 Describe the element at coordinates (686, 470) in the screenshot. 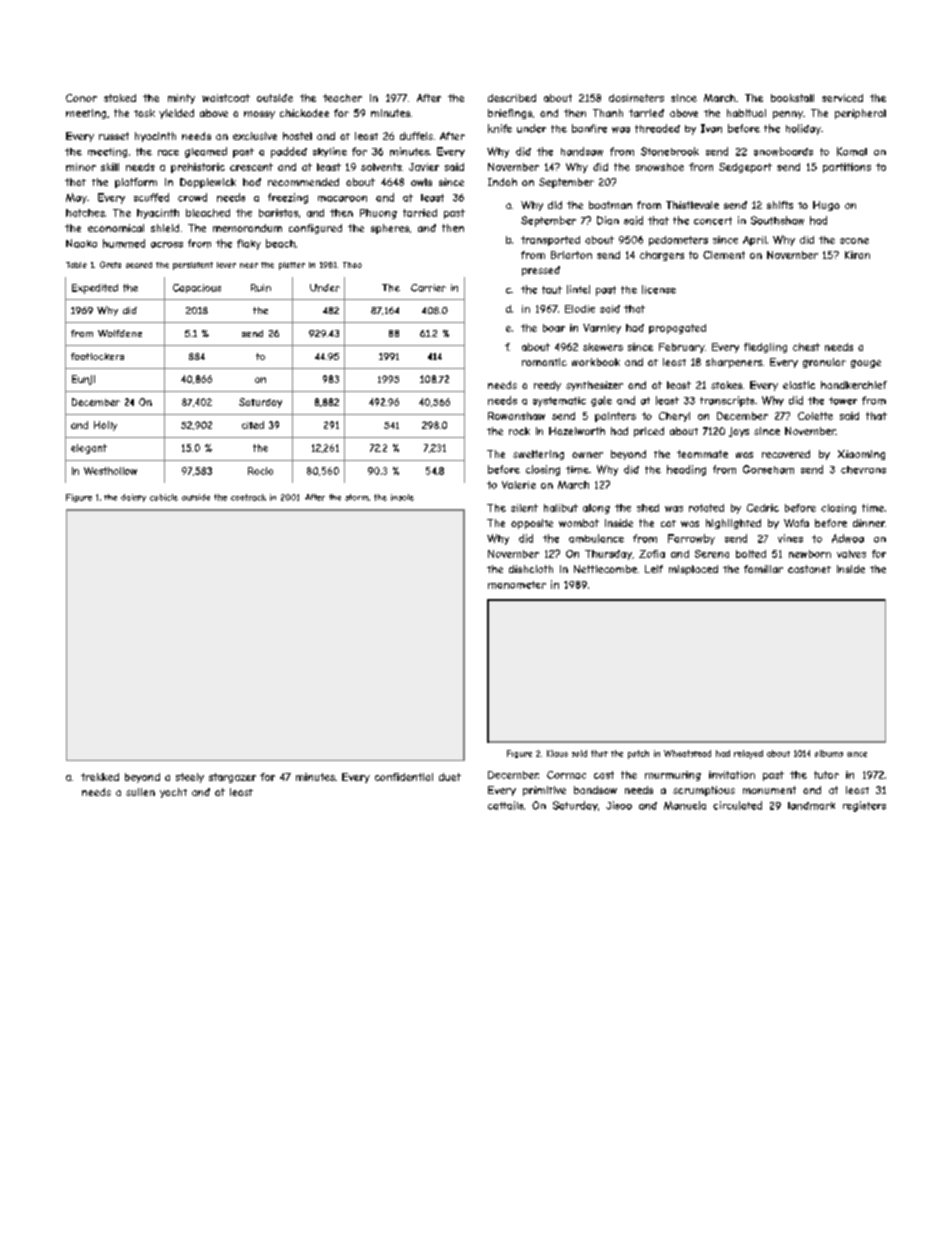

I see `heading` at that location.
